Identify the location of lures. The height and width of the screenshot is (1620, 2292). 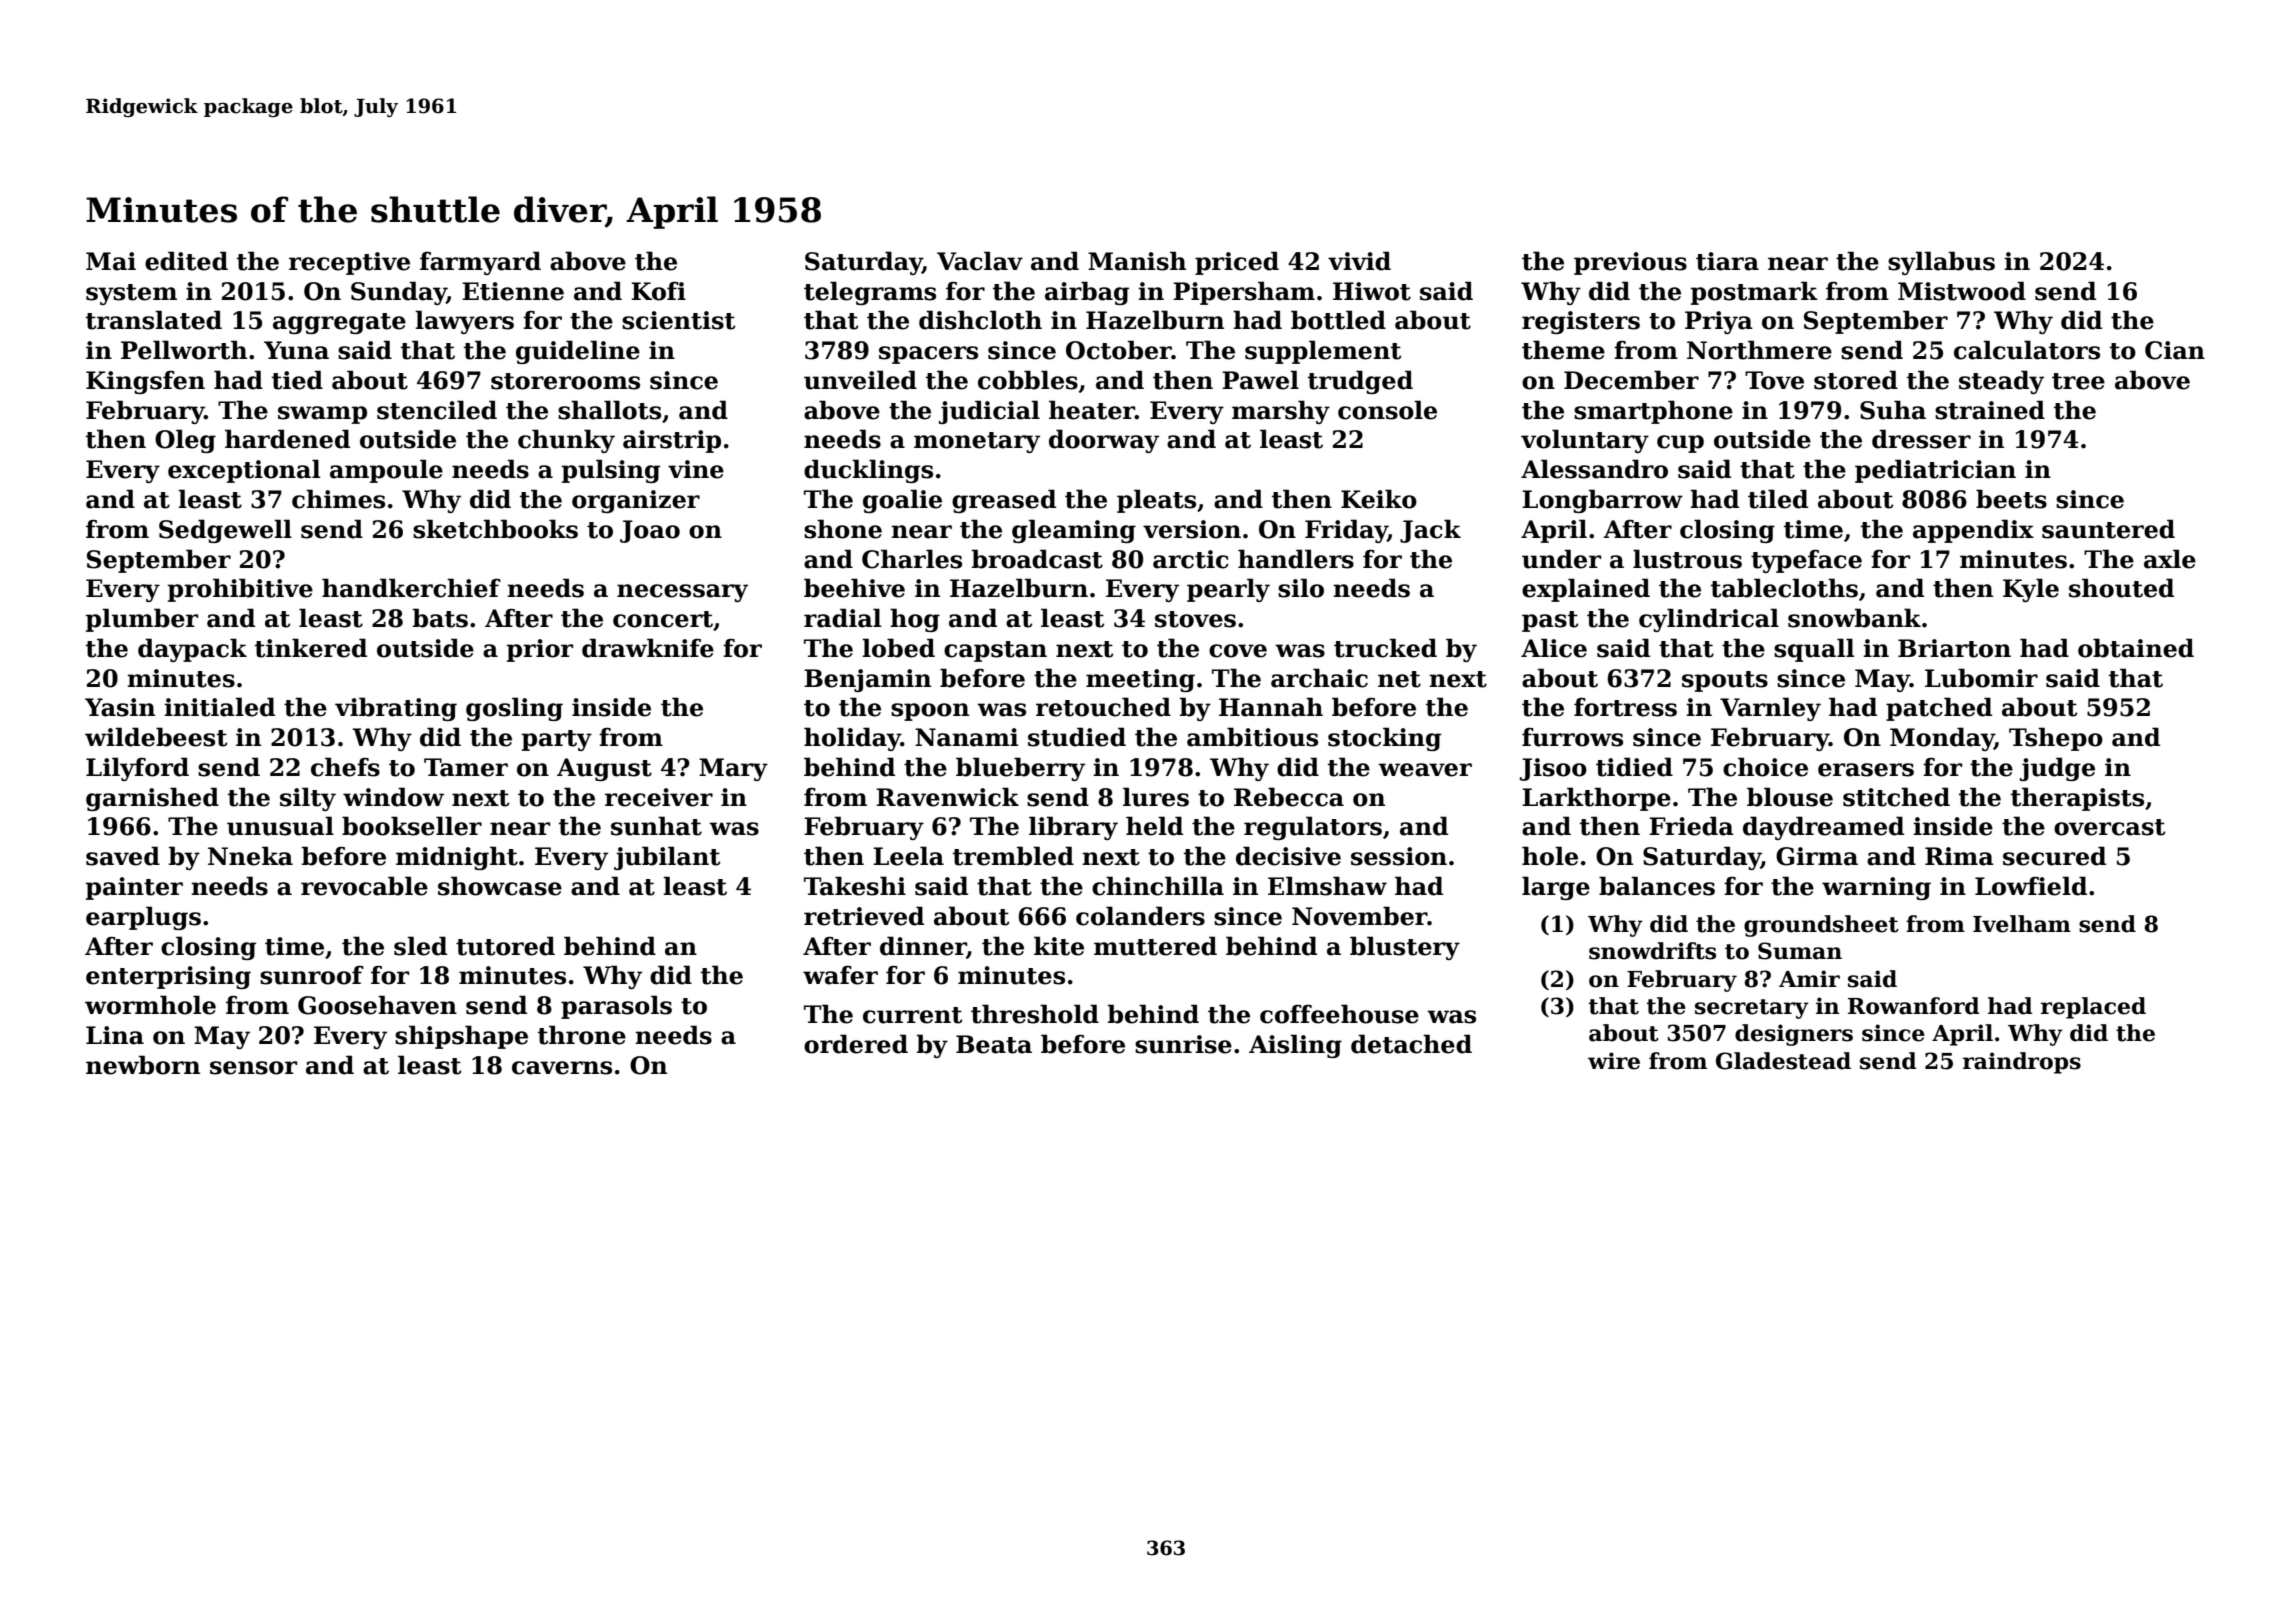
(1156, 797).
